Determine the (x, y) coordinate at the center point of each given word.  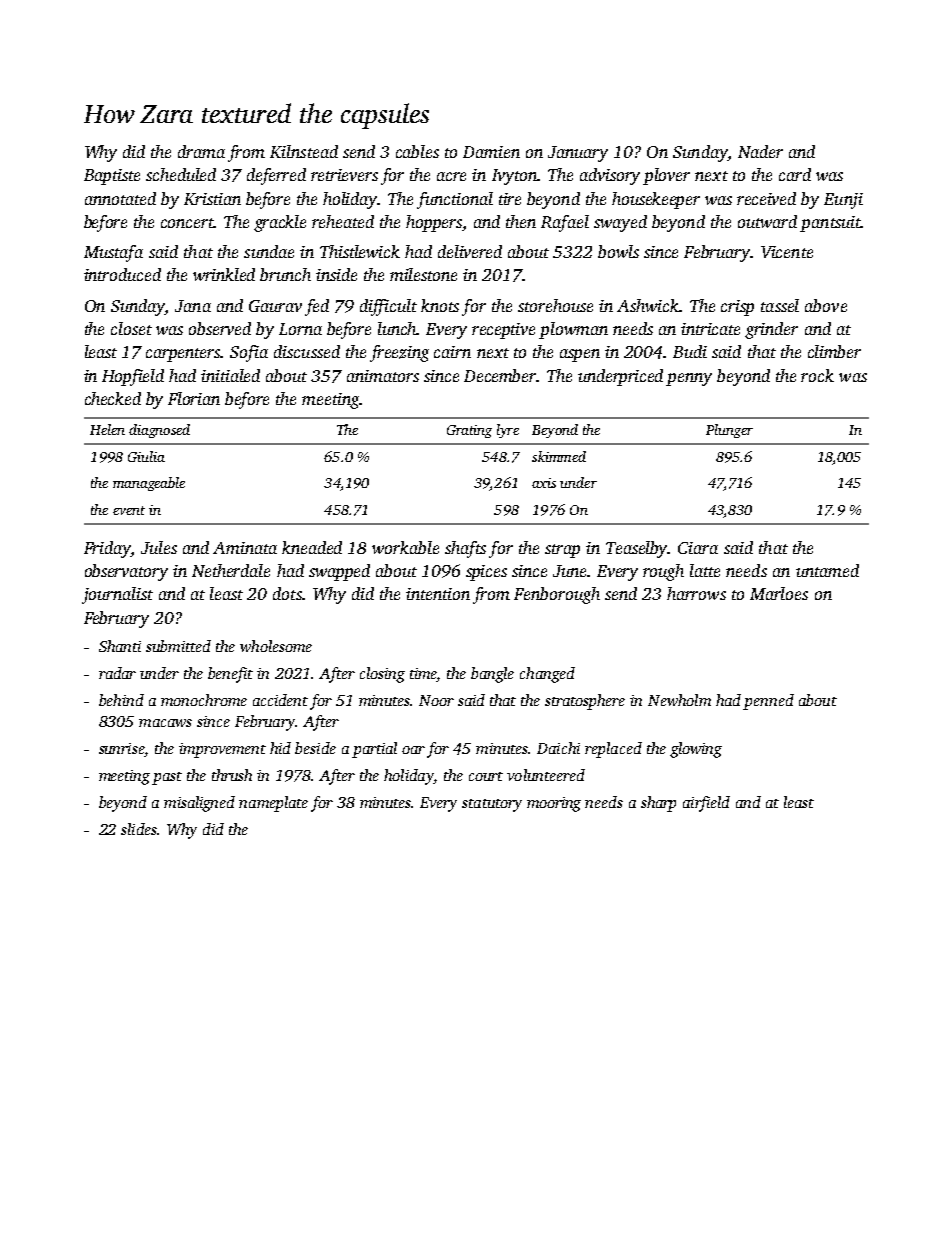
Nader (760, 151)
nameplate (273, 804)
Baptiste (112, 177)
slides (139, 829)
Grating (469, 431)
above (826, 305)
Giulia (146, 456)
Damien (491, 152)
